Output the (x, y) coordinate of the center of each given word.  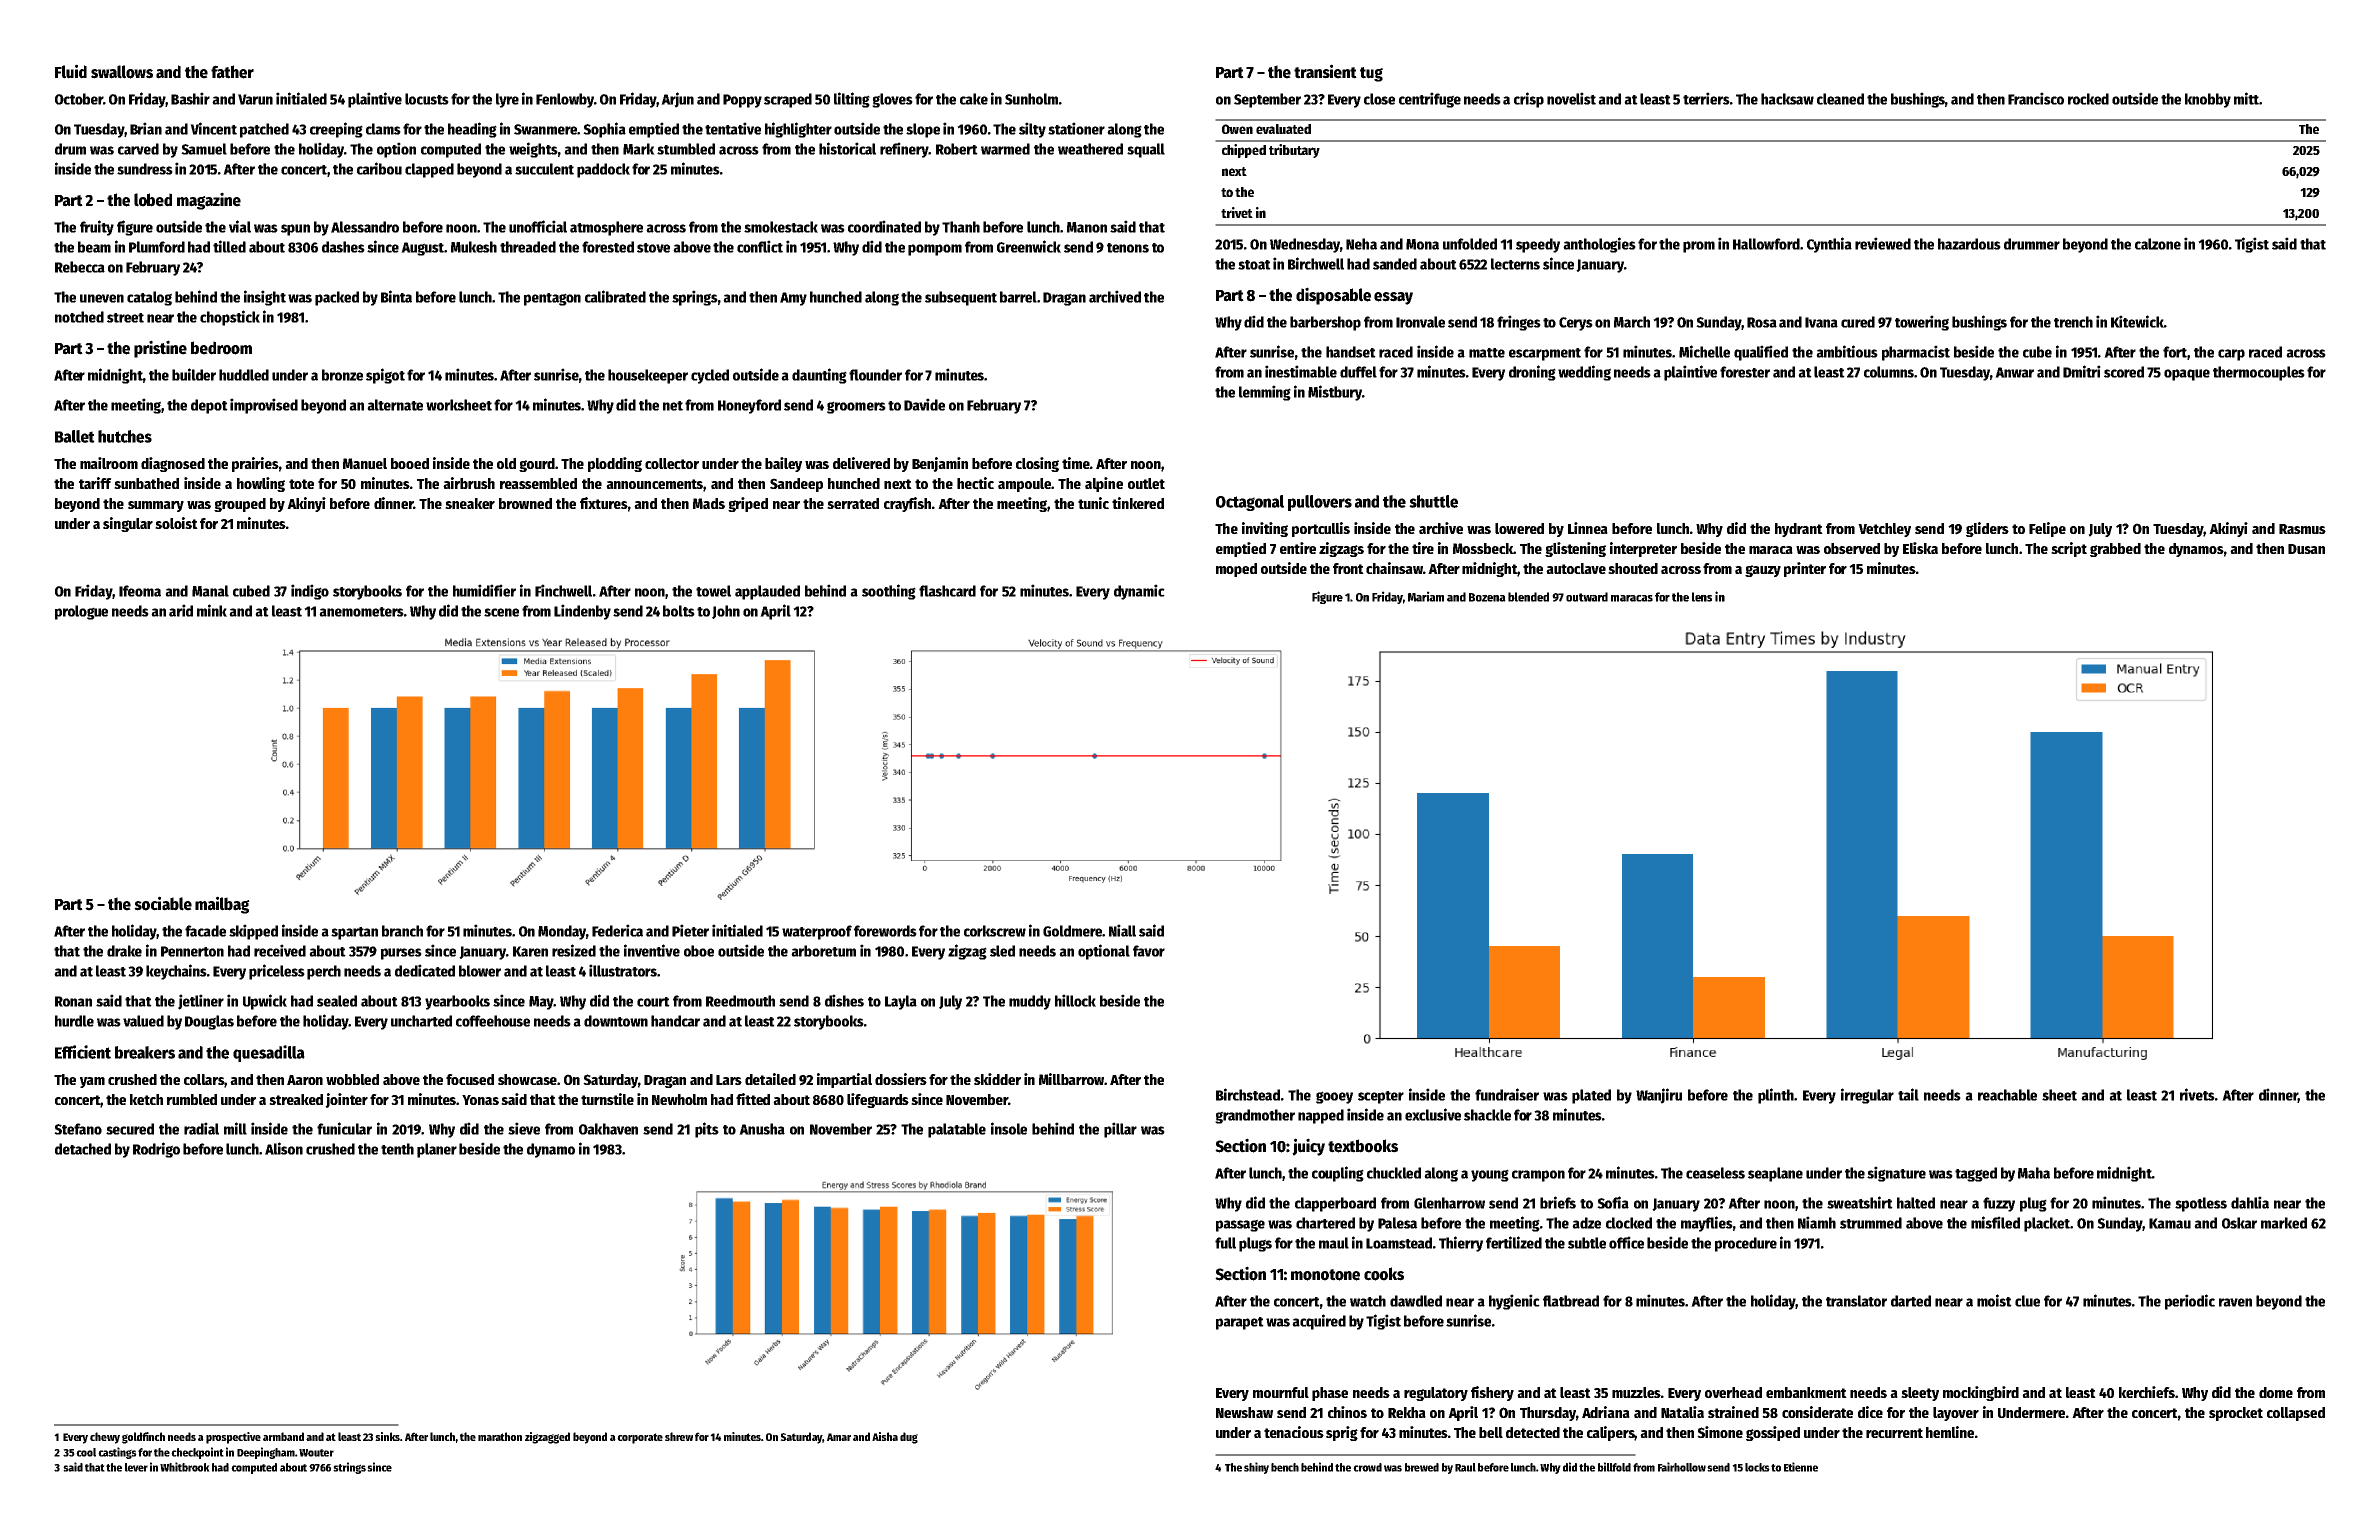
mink (212, 610)
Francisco (2036, 98)
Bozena (1487, 597)
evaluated (1283, 129)
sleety (1920, 1394)
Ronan (73, 1001)
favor (1149, 951)
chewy (105, 1438)
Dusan (2306, 549)
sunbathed (146, 483)
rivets (2197, 1094)
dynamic (1139, 592)
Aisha (885, 1436)
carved (138, 149)
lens (1702, 597)
